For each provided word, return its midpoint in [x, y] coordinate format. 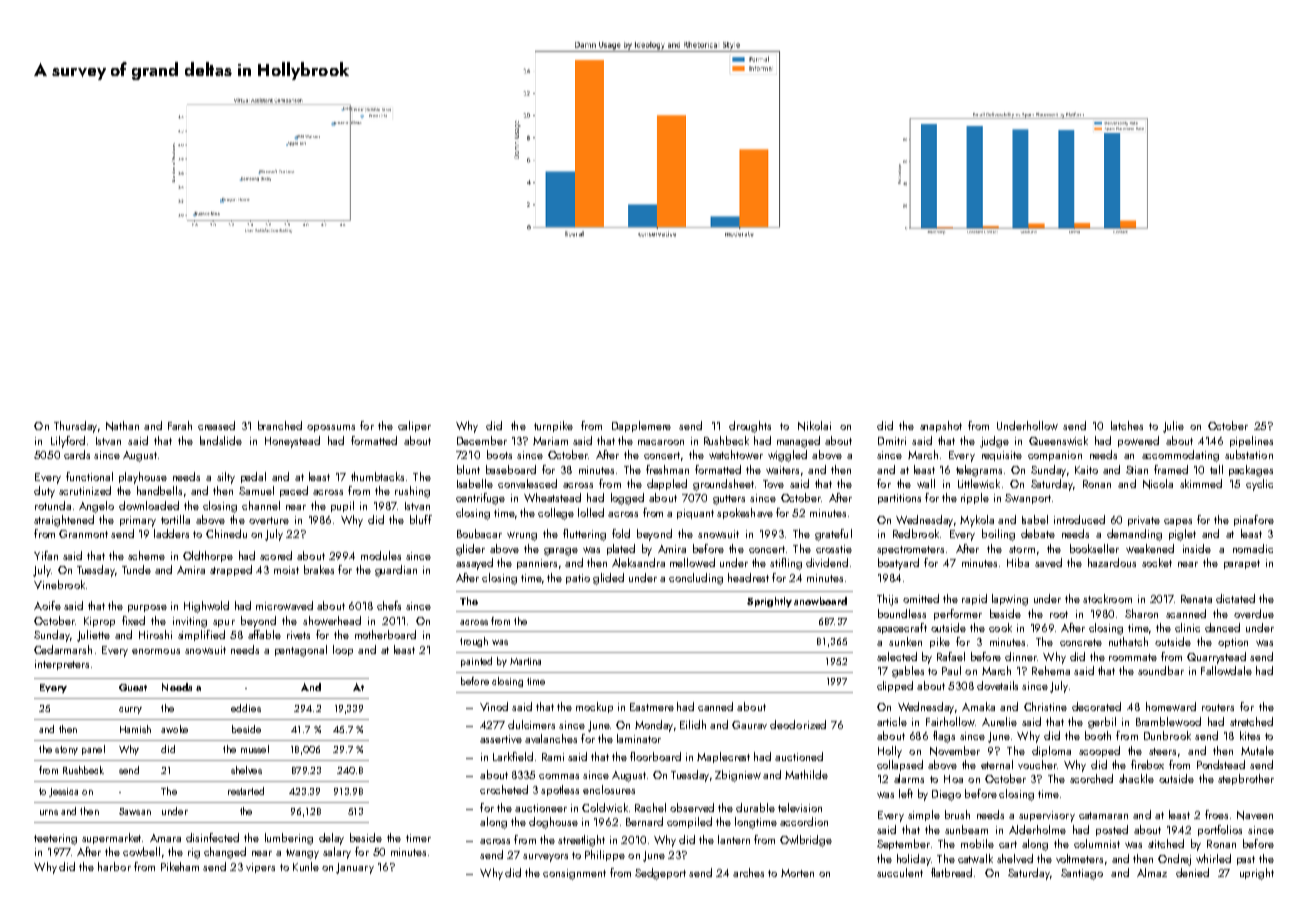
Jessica [63, 792]
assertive [501, 739]
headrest [748, 577]
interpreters [62, 665]
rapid [974, 599]
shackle [1136, 778]
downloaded [149, 505]
